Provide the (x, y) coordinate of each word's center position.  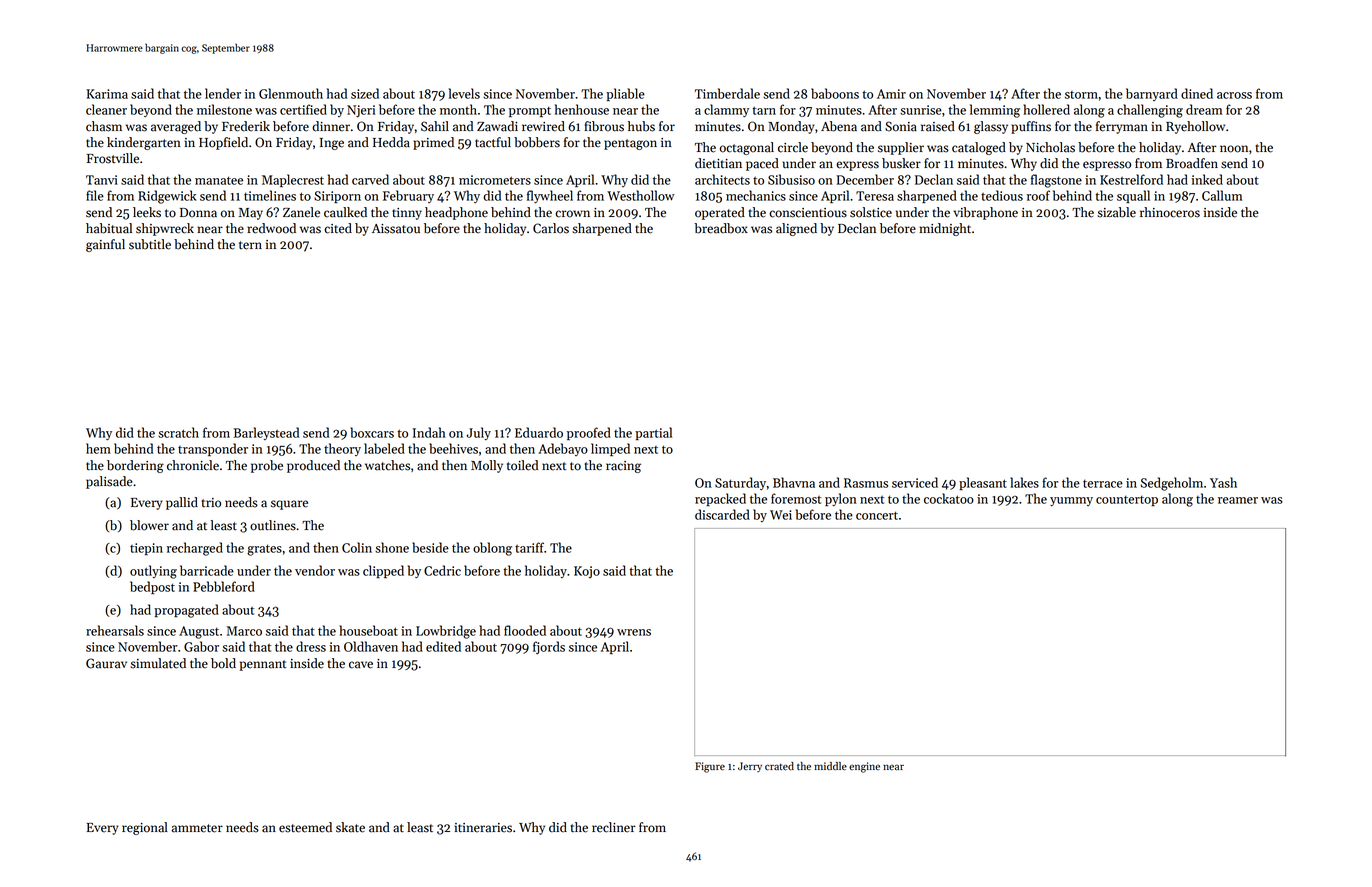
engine (864, 767)
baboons (835, 93)
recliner (614, 827)
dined (1197, 93)
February (408, 196)
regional (145, 828)
